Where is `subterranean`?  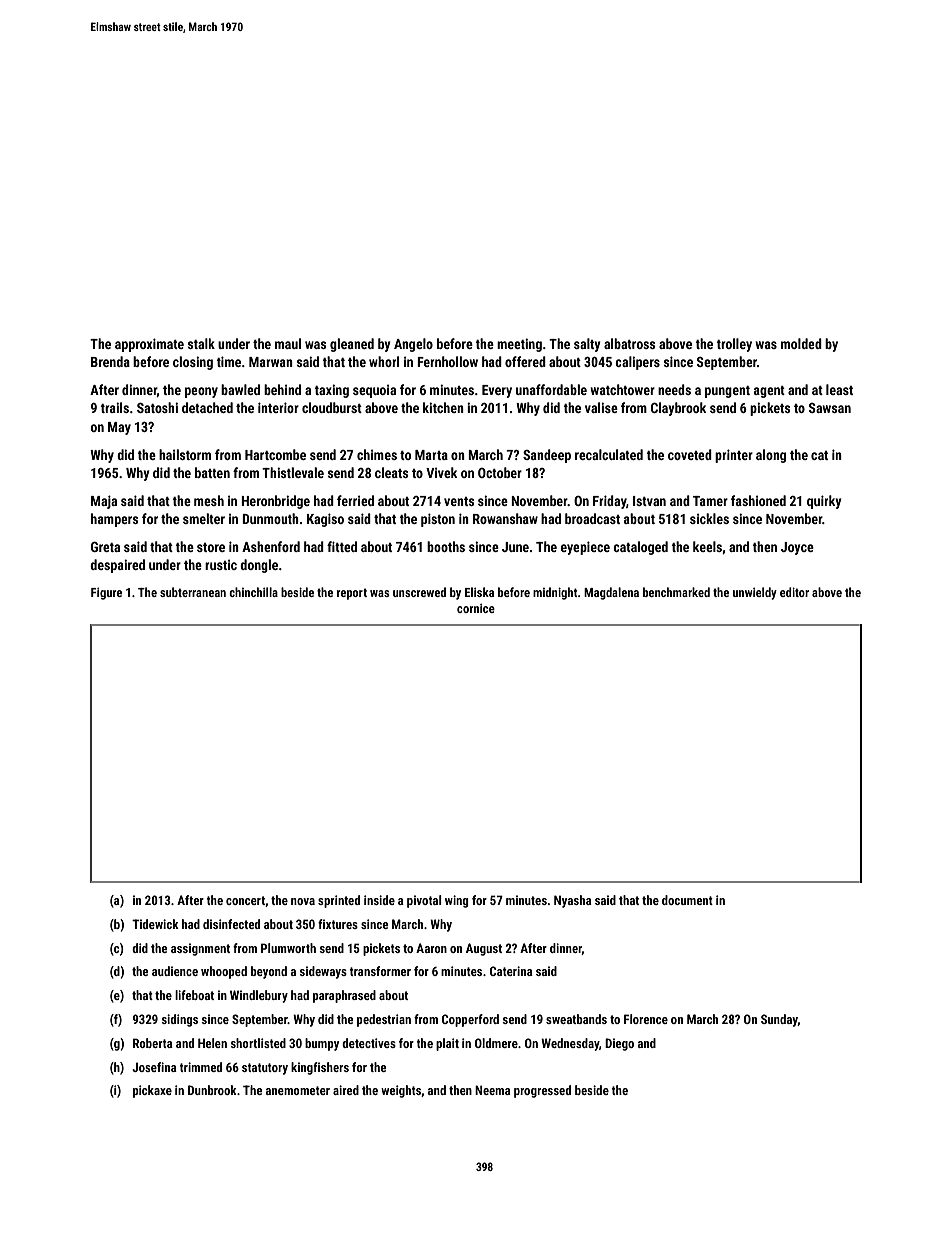 subterranean is located at coordinates (193, 592).
